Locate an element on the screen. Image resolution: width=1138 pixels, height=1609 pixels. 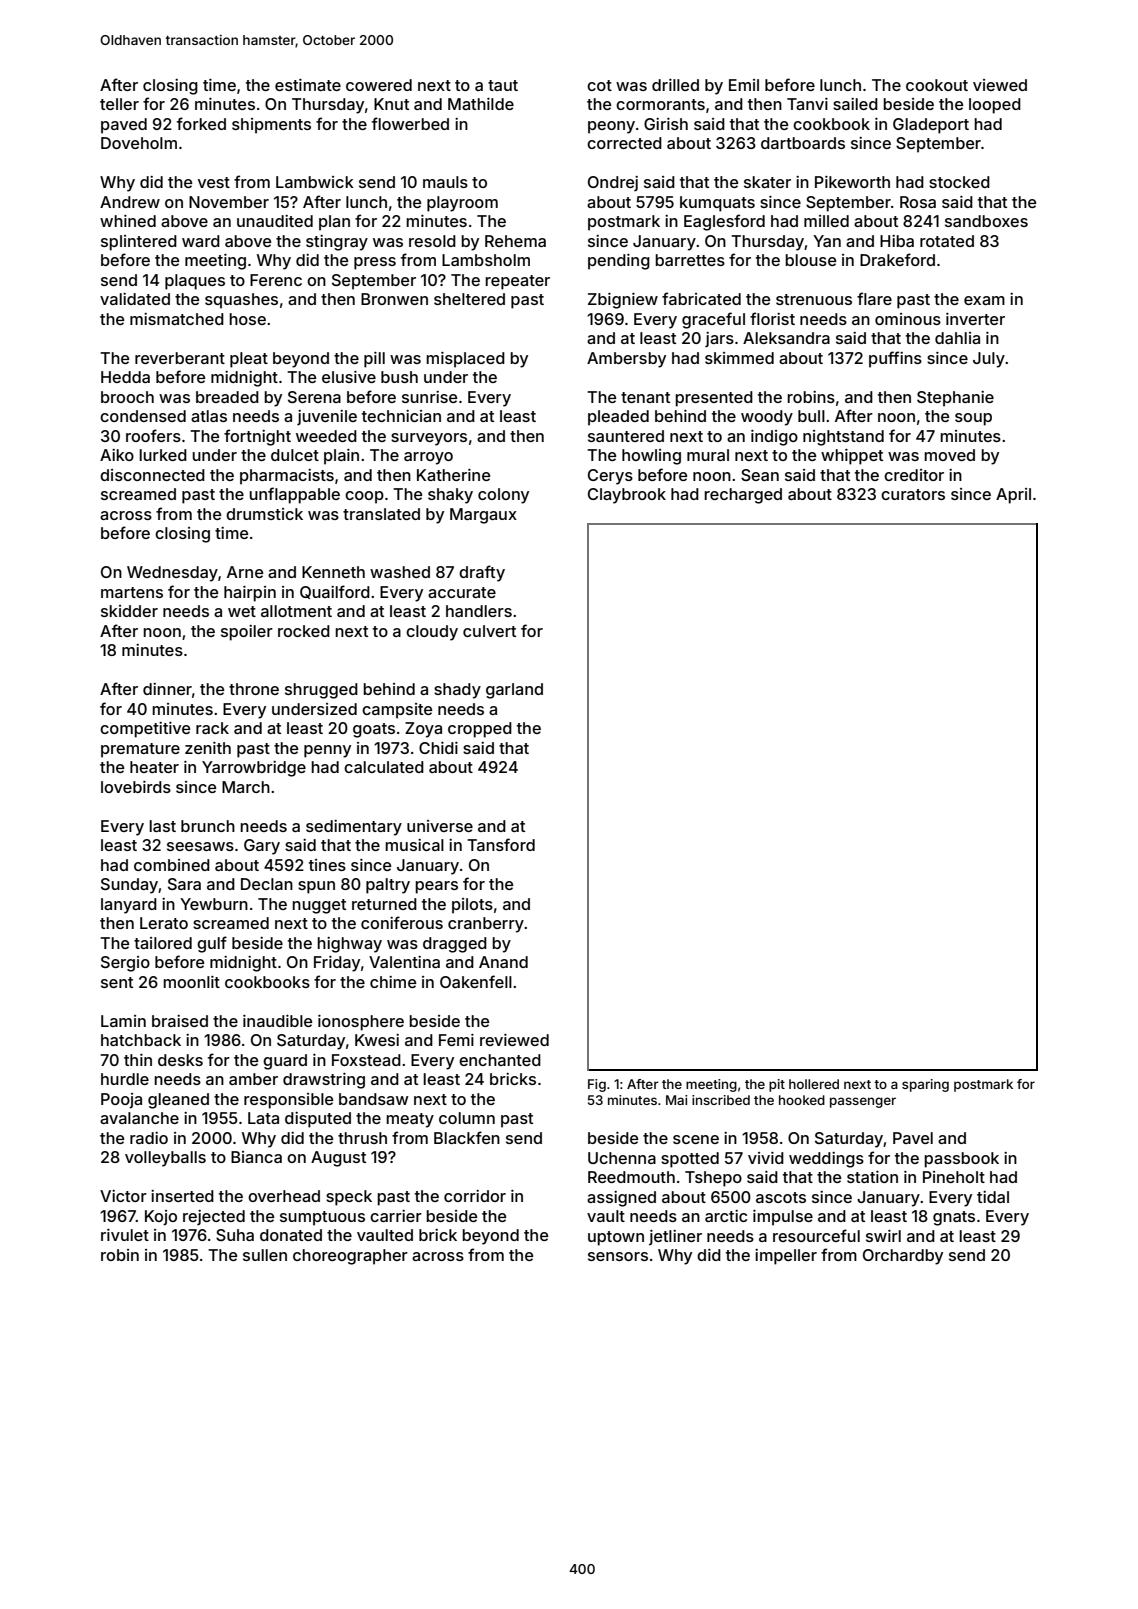
Suha is located at coordinates (235, 1235).
